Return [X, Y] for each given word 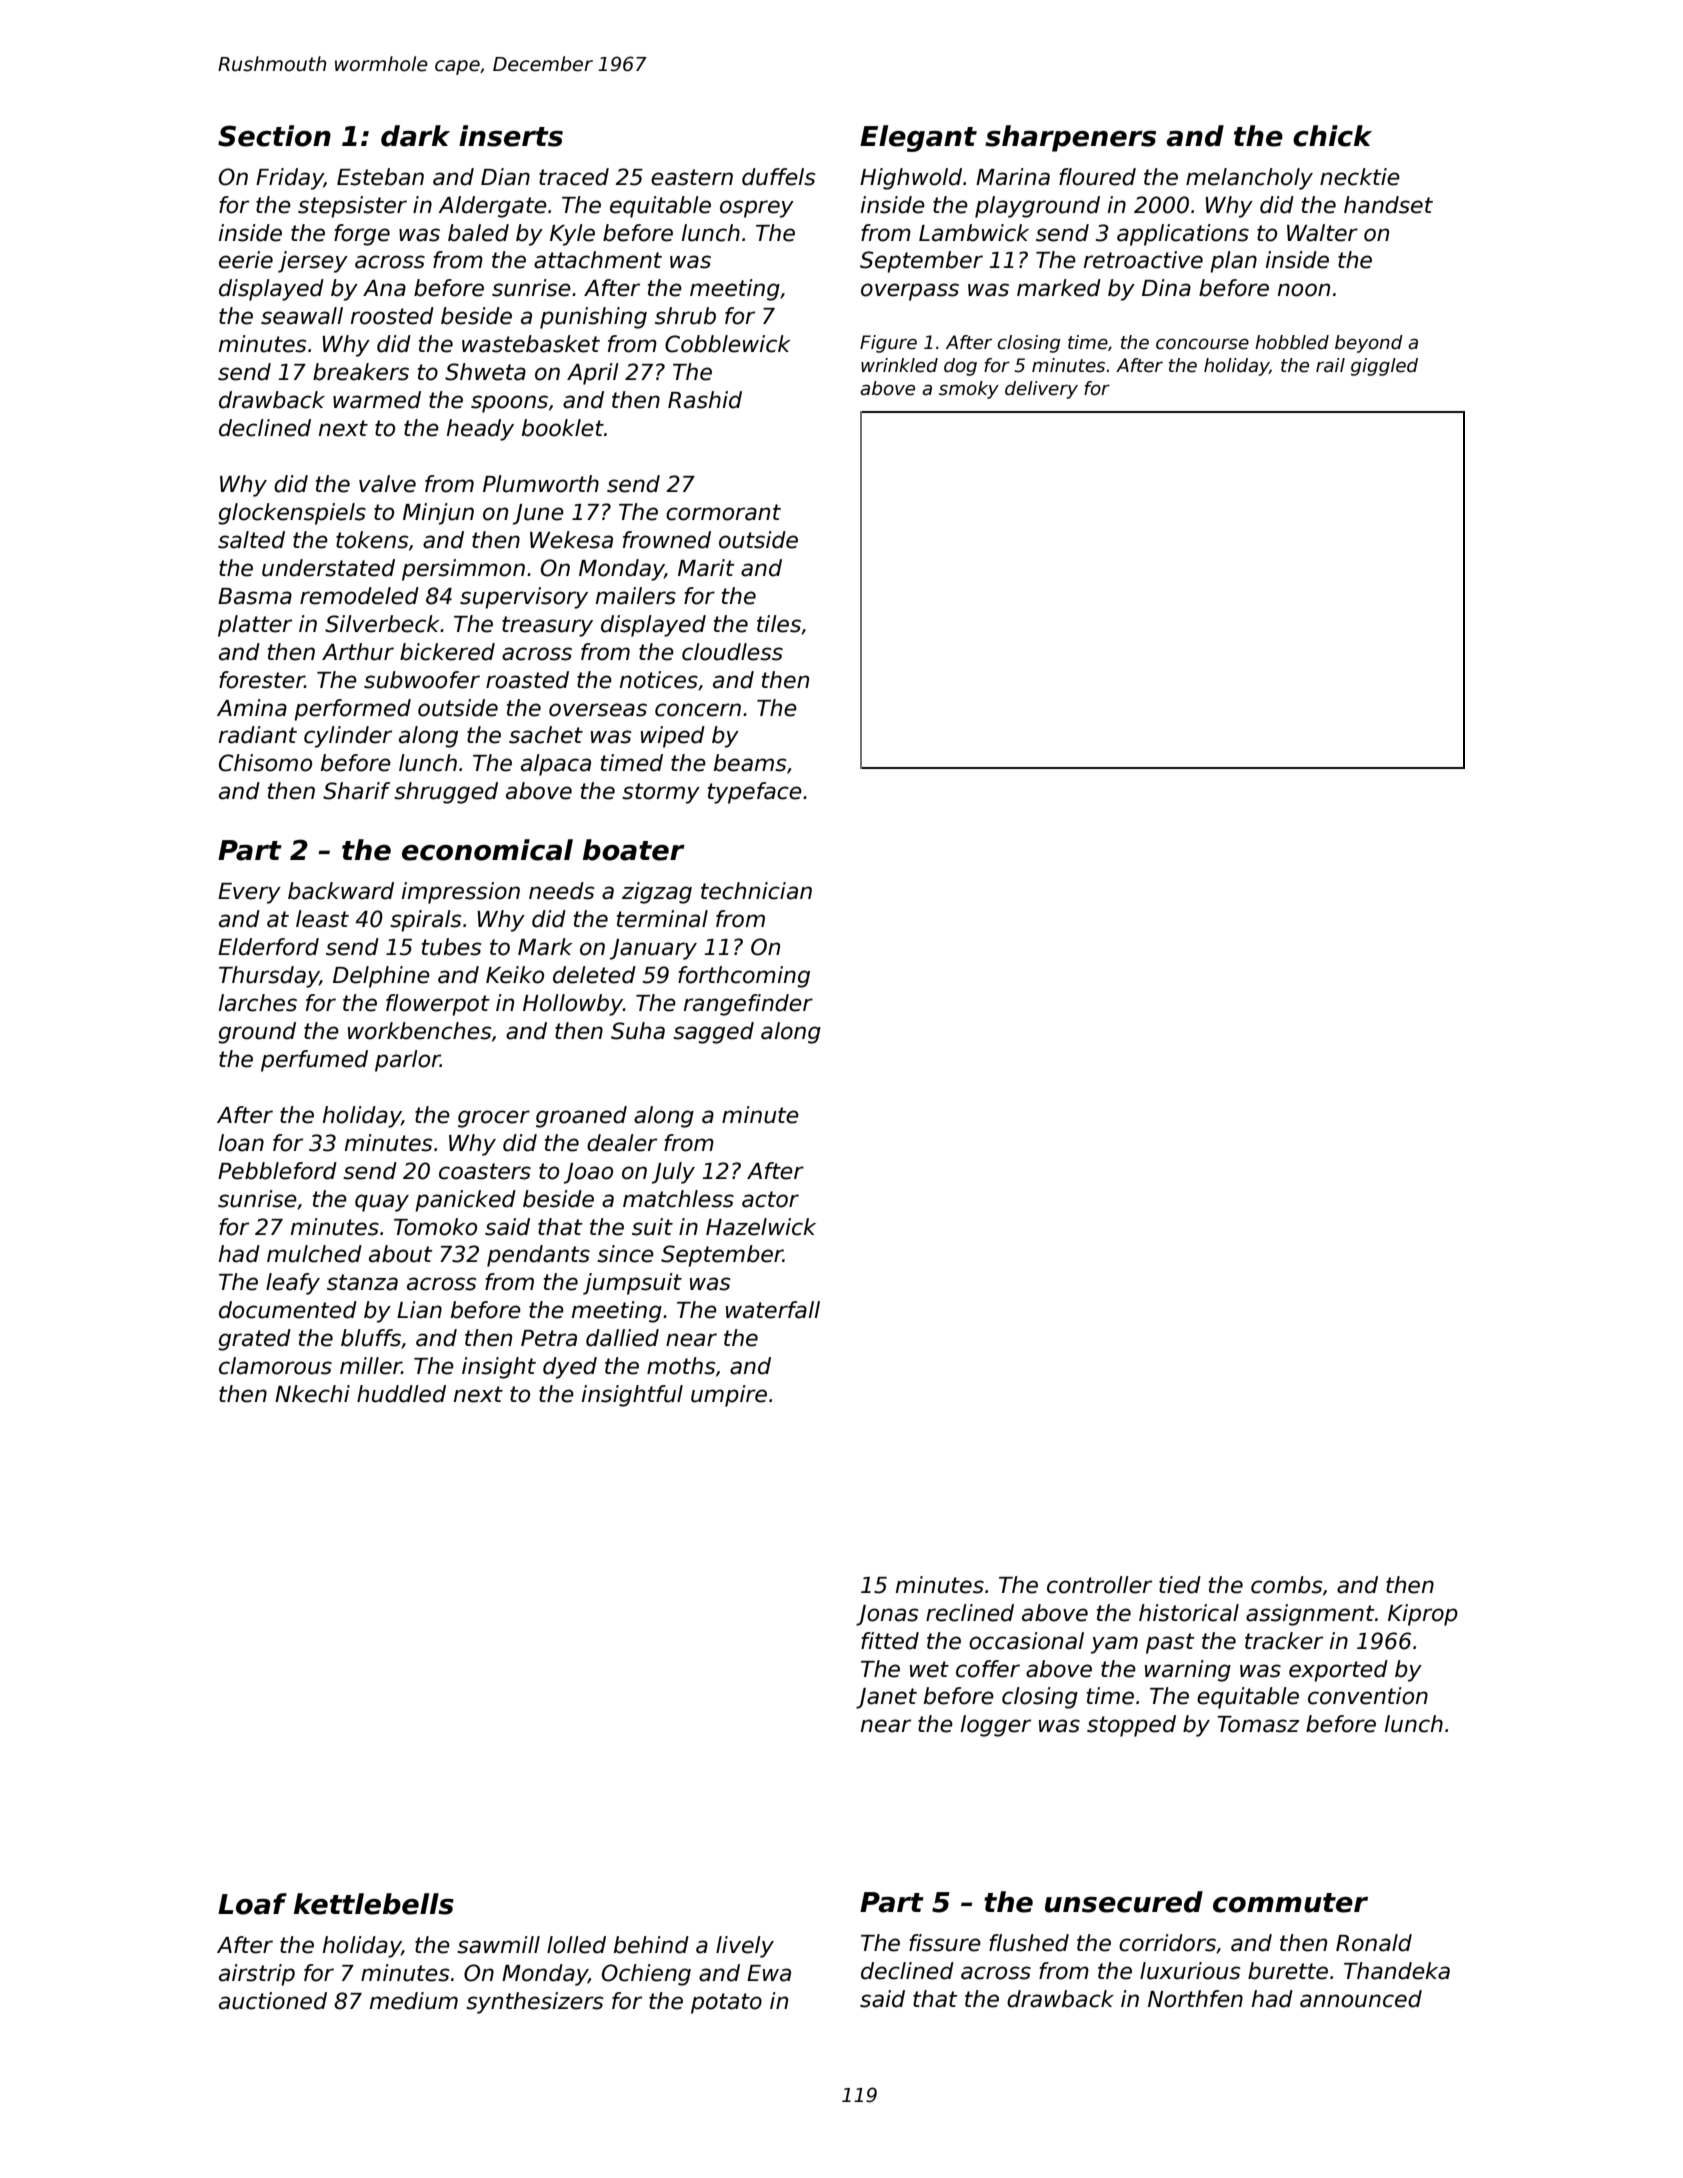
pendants [538, 1256]
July [673, 1173]
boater [634, 850]
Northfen [1195, 1999]
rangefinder [748, 1005]
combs [1286, 1585]
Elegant [918, 138]
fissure [945, 1943]
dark [415, 136]
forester [262, 680]
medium [414, 2001]
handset [1388, 205]
